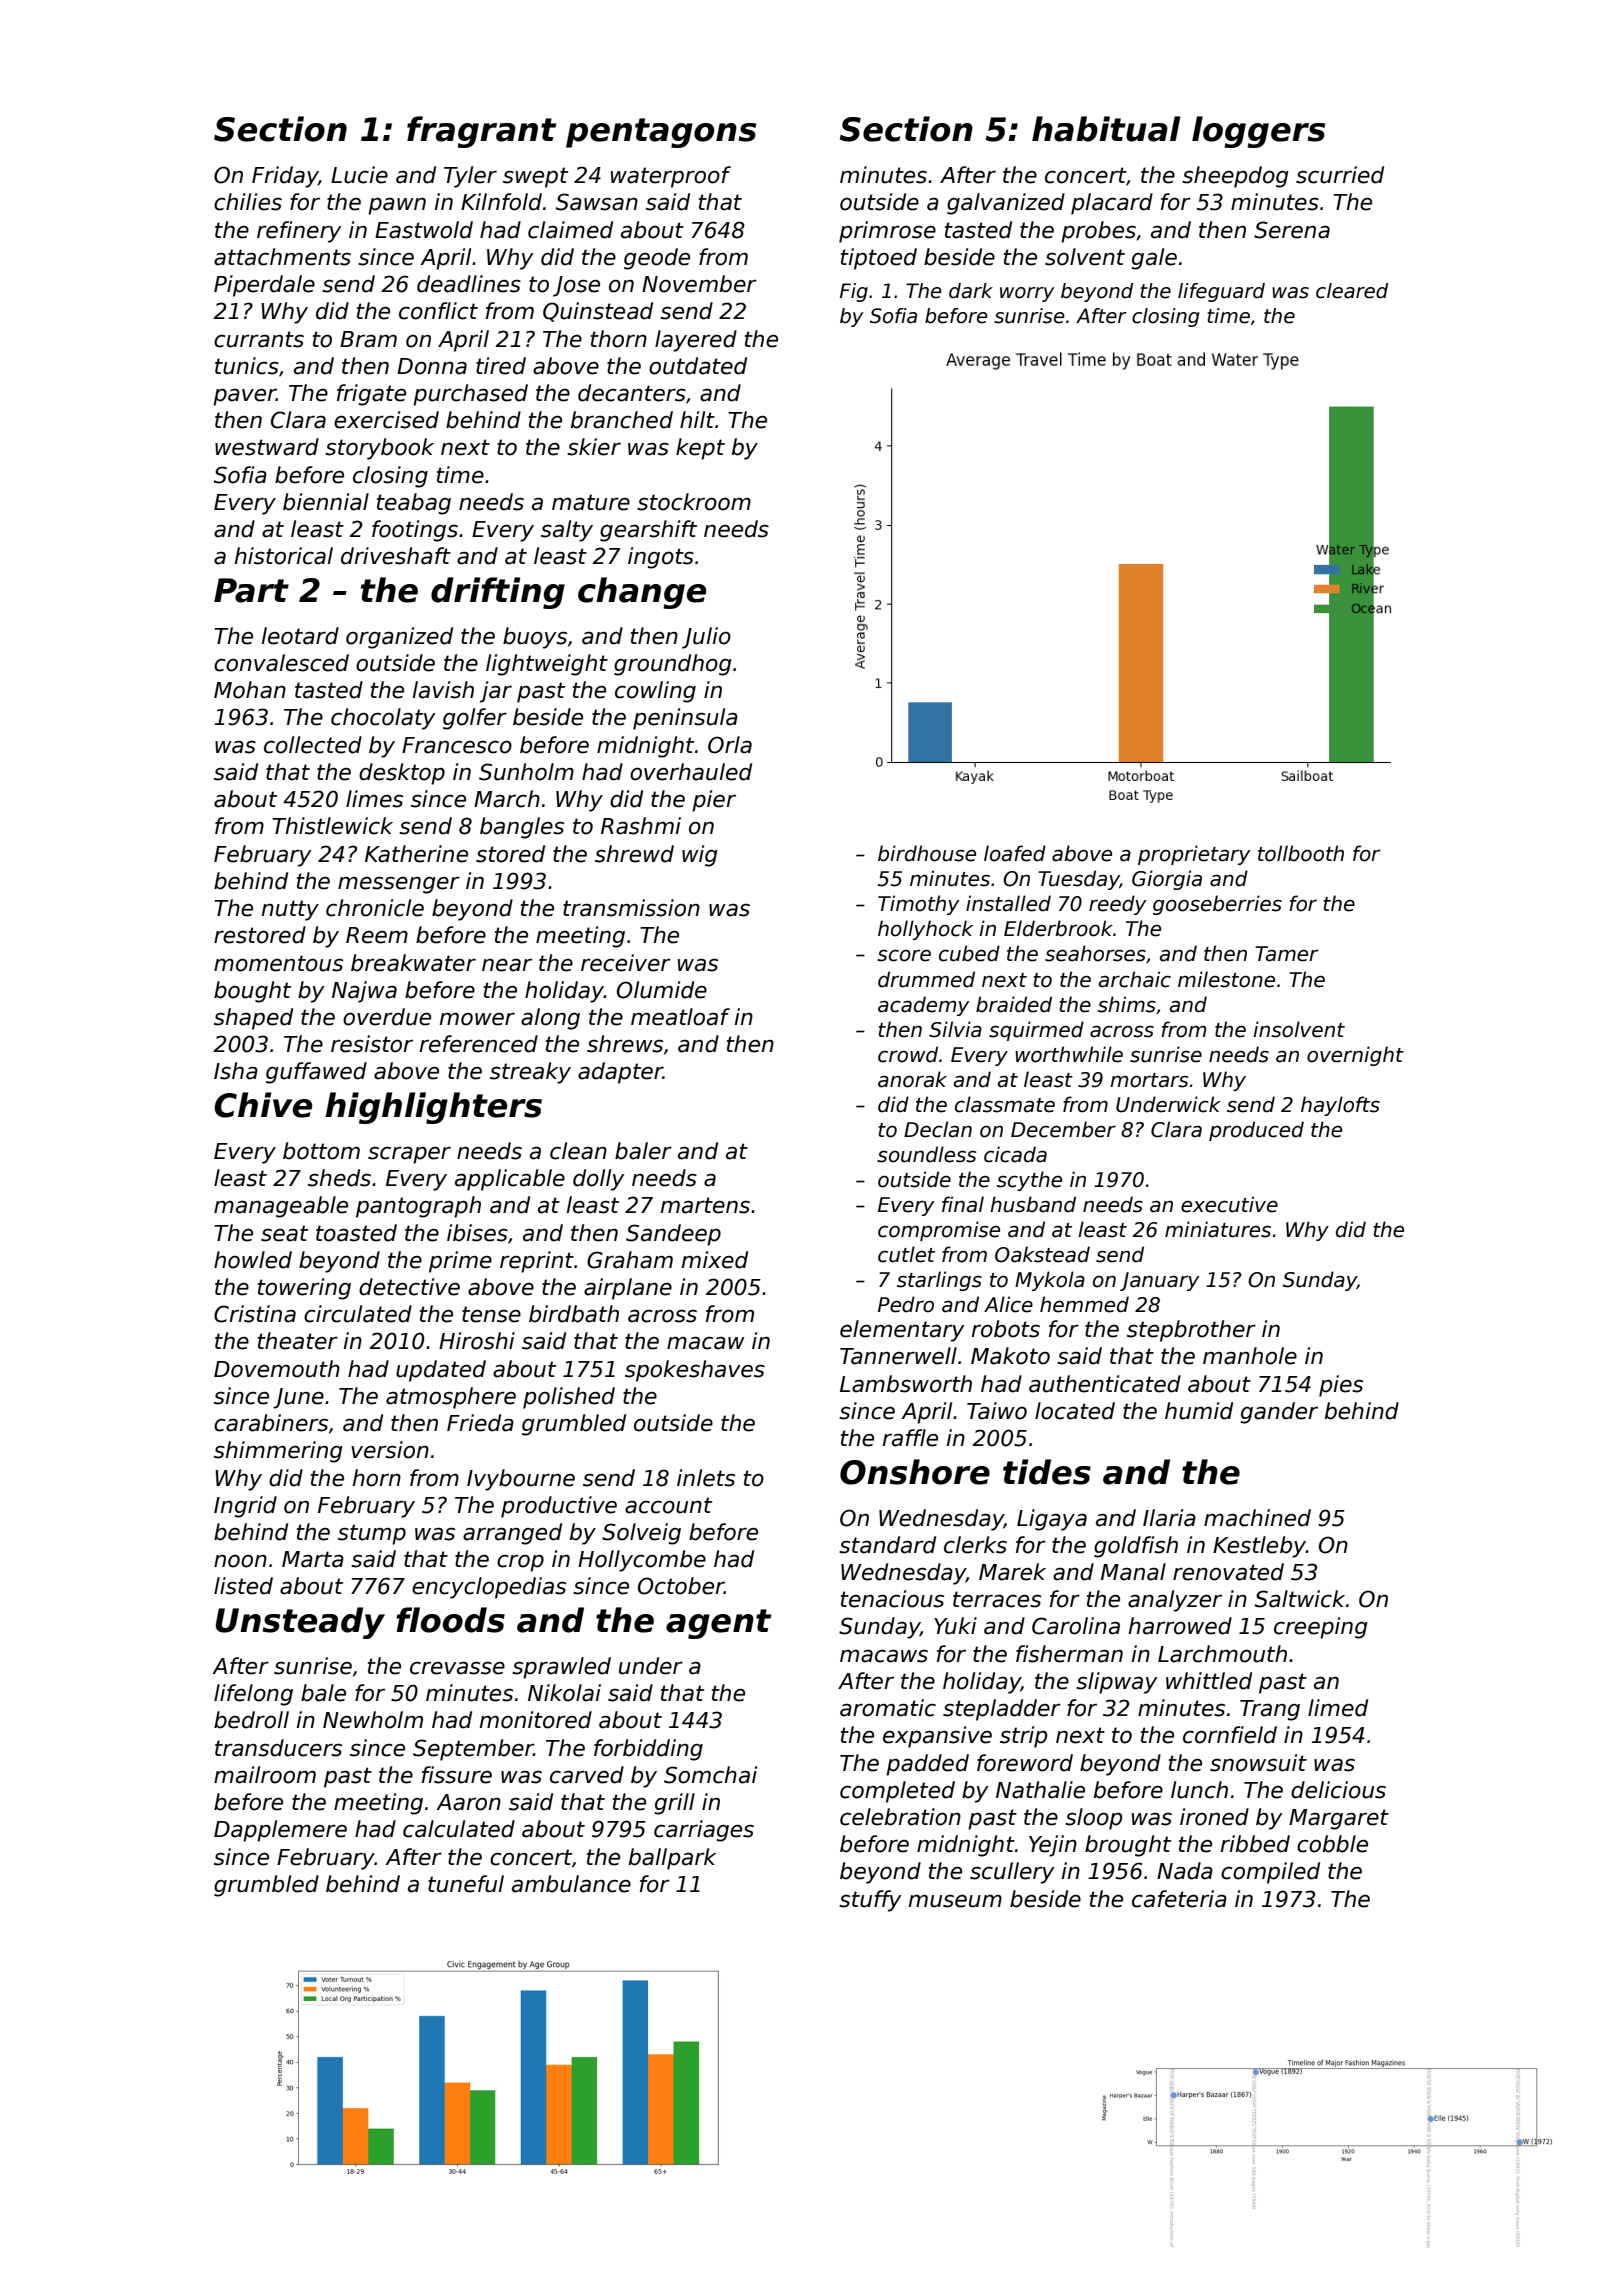 The width and height of the screenshot is (1620, 2292). I want to click on Dapplemere, so click(280, 1831).
